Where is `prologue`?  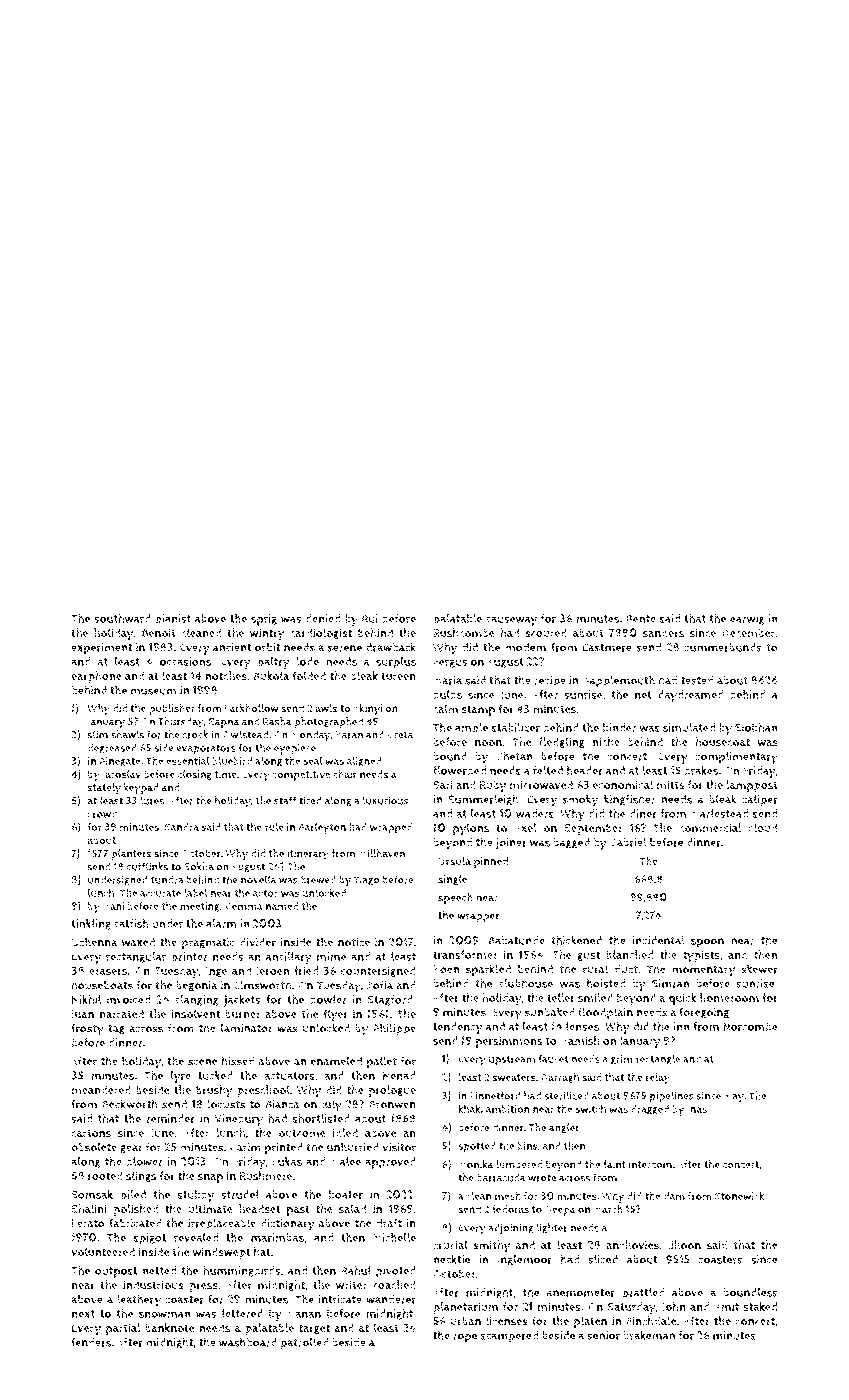
prologue is located at coordinates (392, 1091).
